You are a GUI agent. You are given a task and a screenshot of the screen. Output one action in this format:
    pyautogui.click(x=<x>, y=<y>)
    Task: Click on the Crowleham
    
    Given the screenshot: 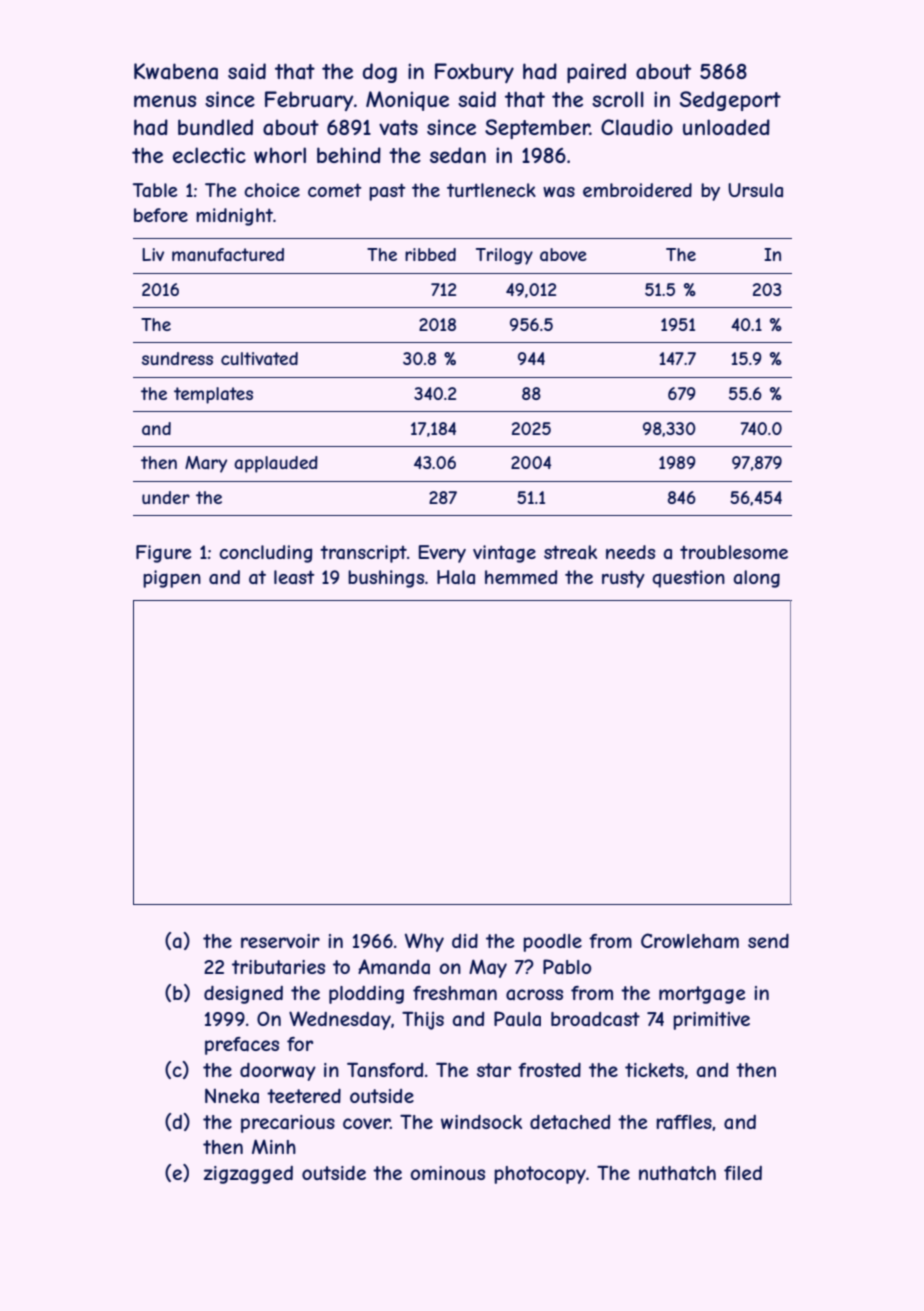 What is the action you would take?
    pyautogui.click(x=690, y=941)
